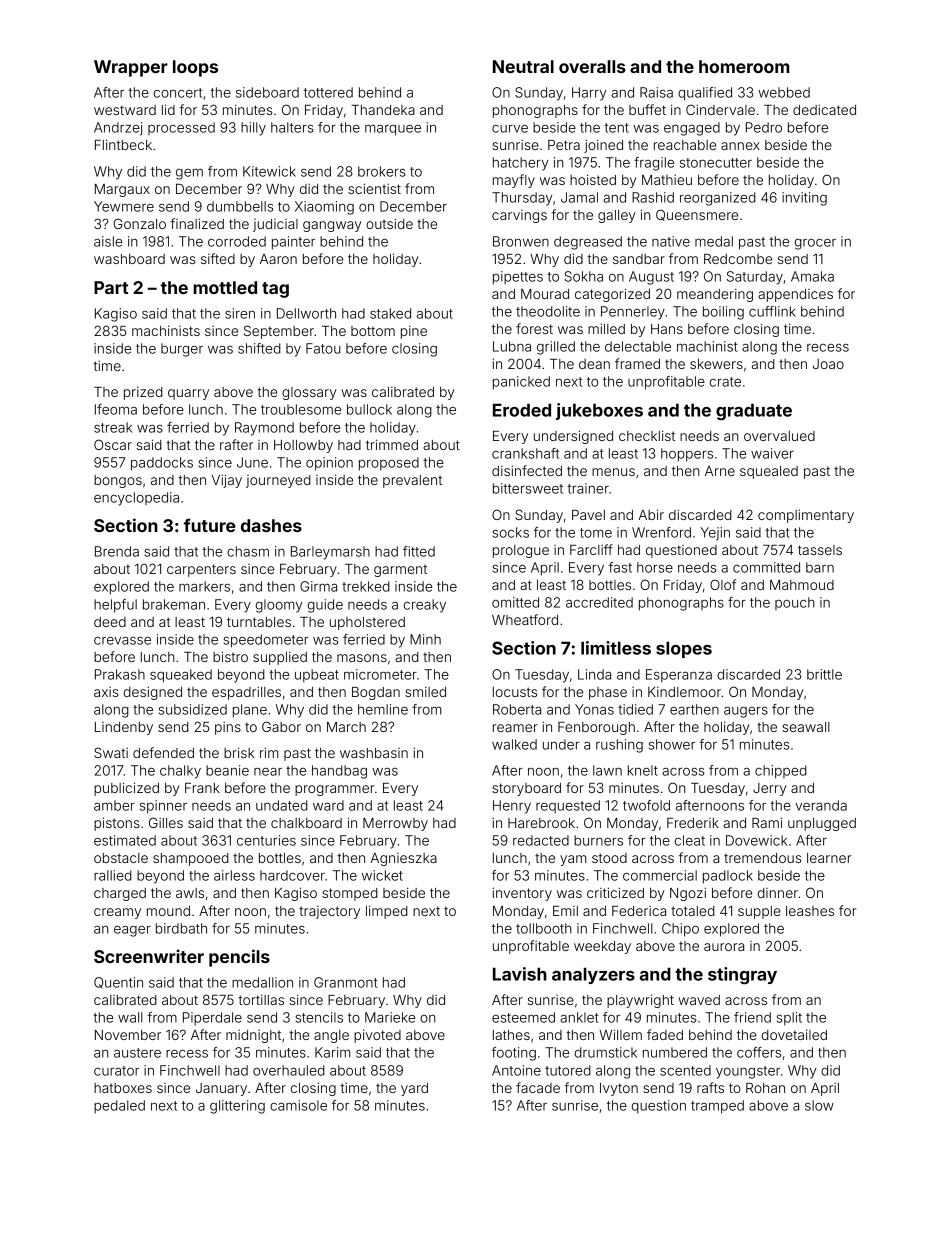  Describe the element at coordinates (523, 66) in the image. I see `Neutral` at that location.
